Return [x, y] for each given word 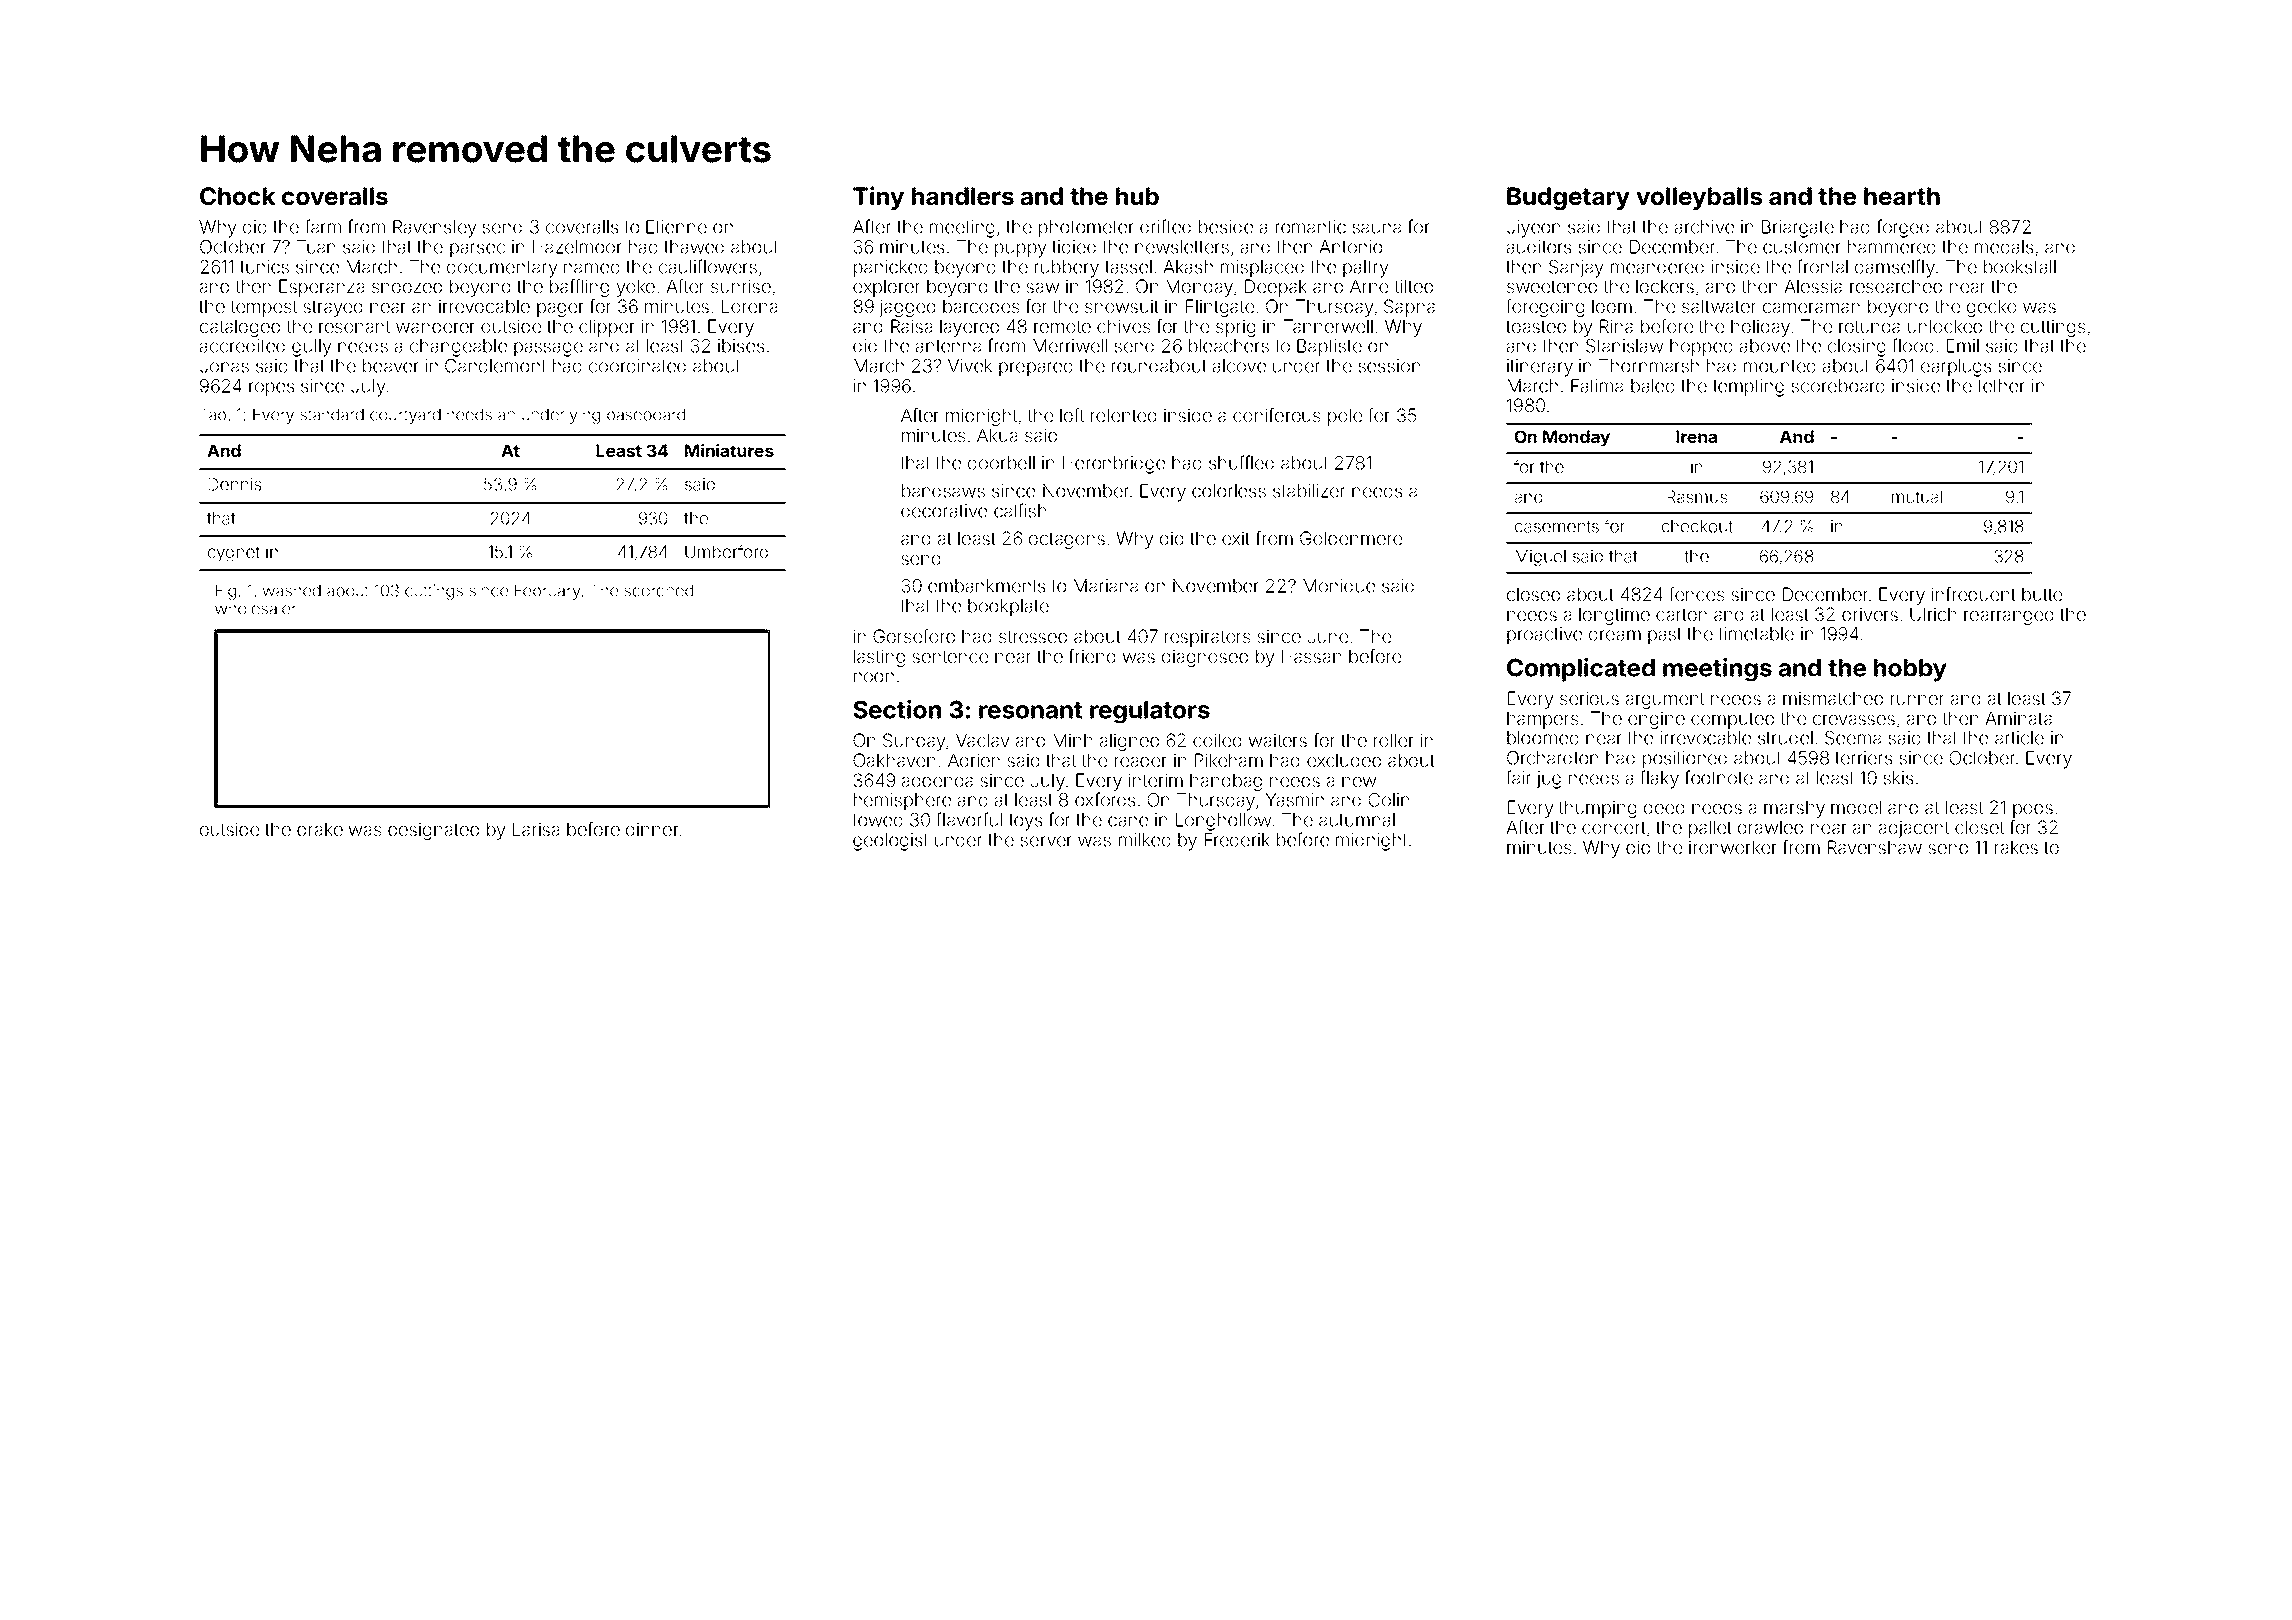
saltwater [1719, 306]
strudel [1785, 738]
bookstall [2020, 267]
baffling [579, 288]
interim [1156, 780]
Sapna [1409, 308]
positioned [1685, 760]
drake [320, 829]
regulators [1150, 712]
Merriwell [1070, 346]
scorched [658, 590]
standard [332, 414]
